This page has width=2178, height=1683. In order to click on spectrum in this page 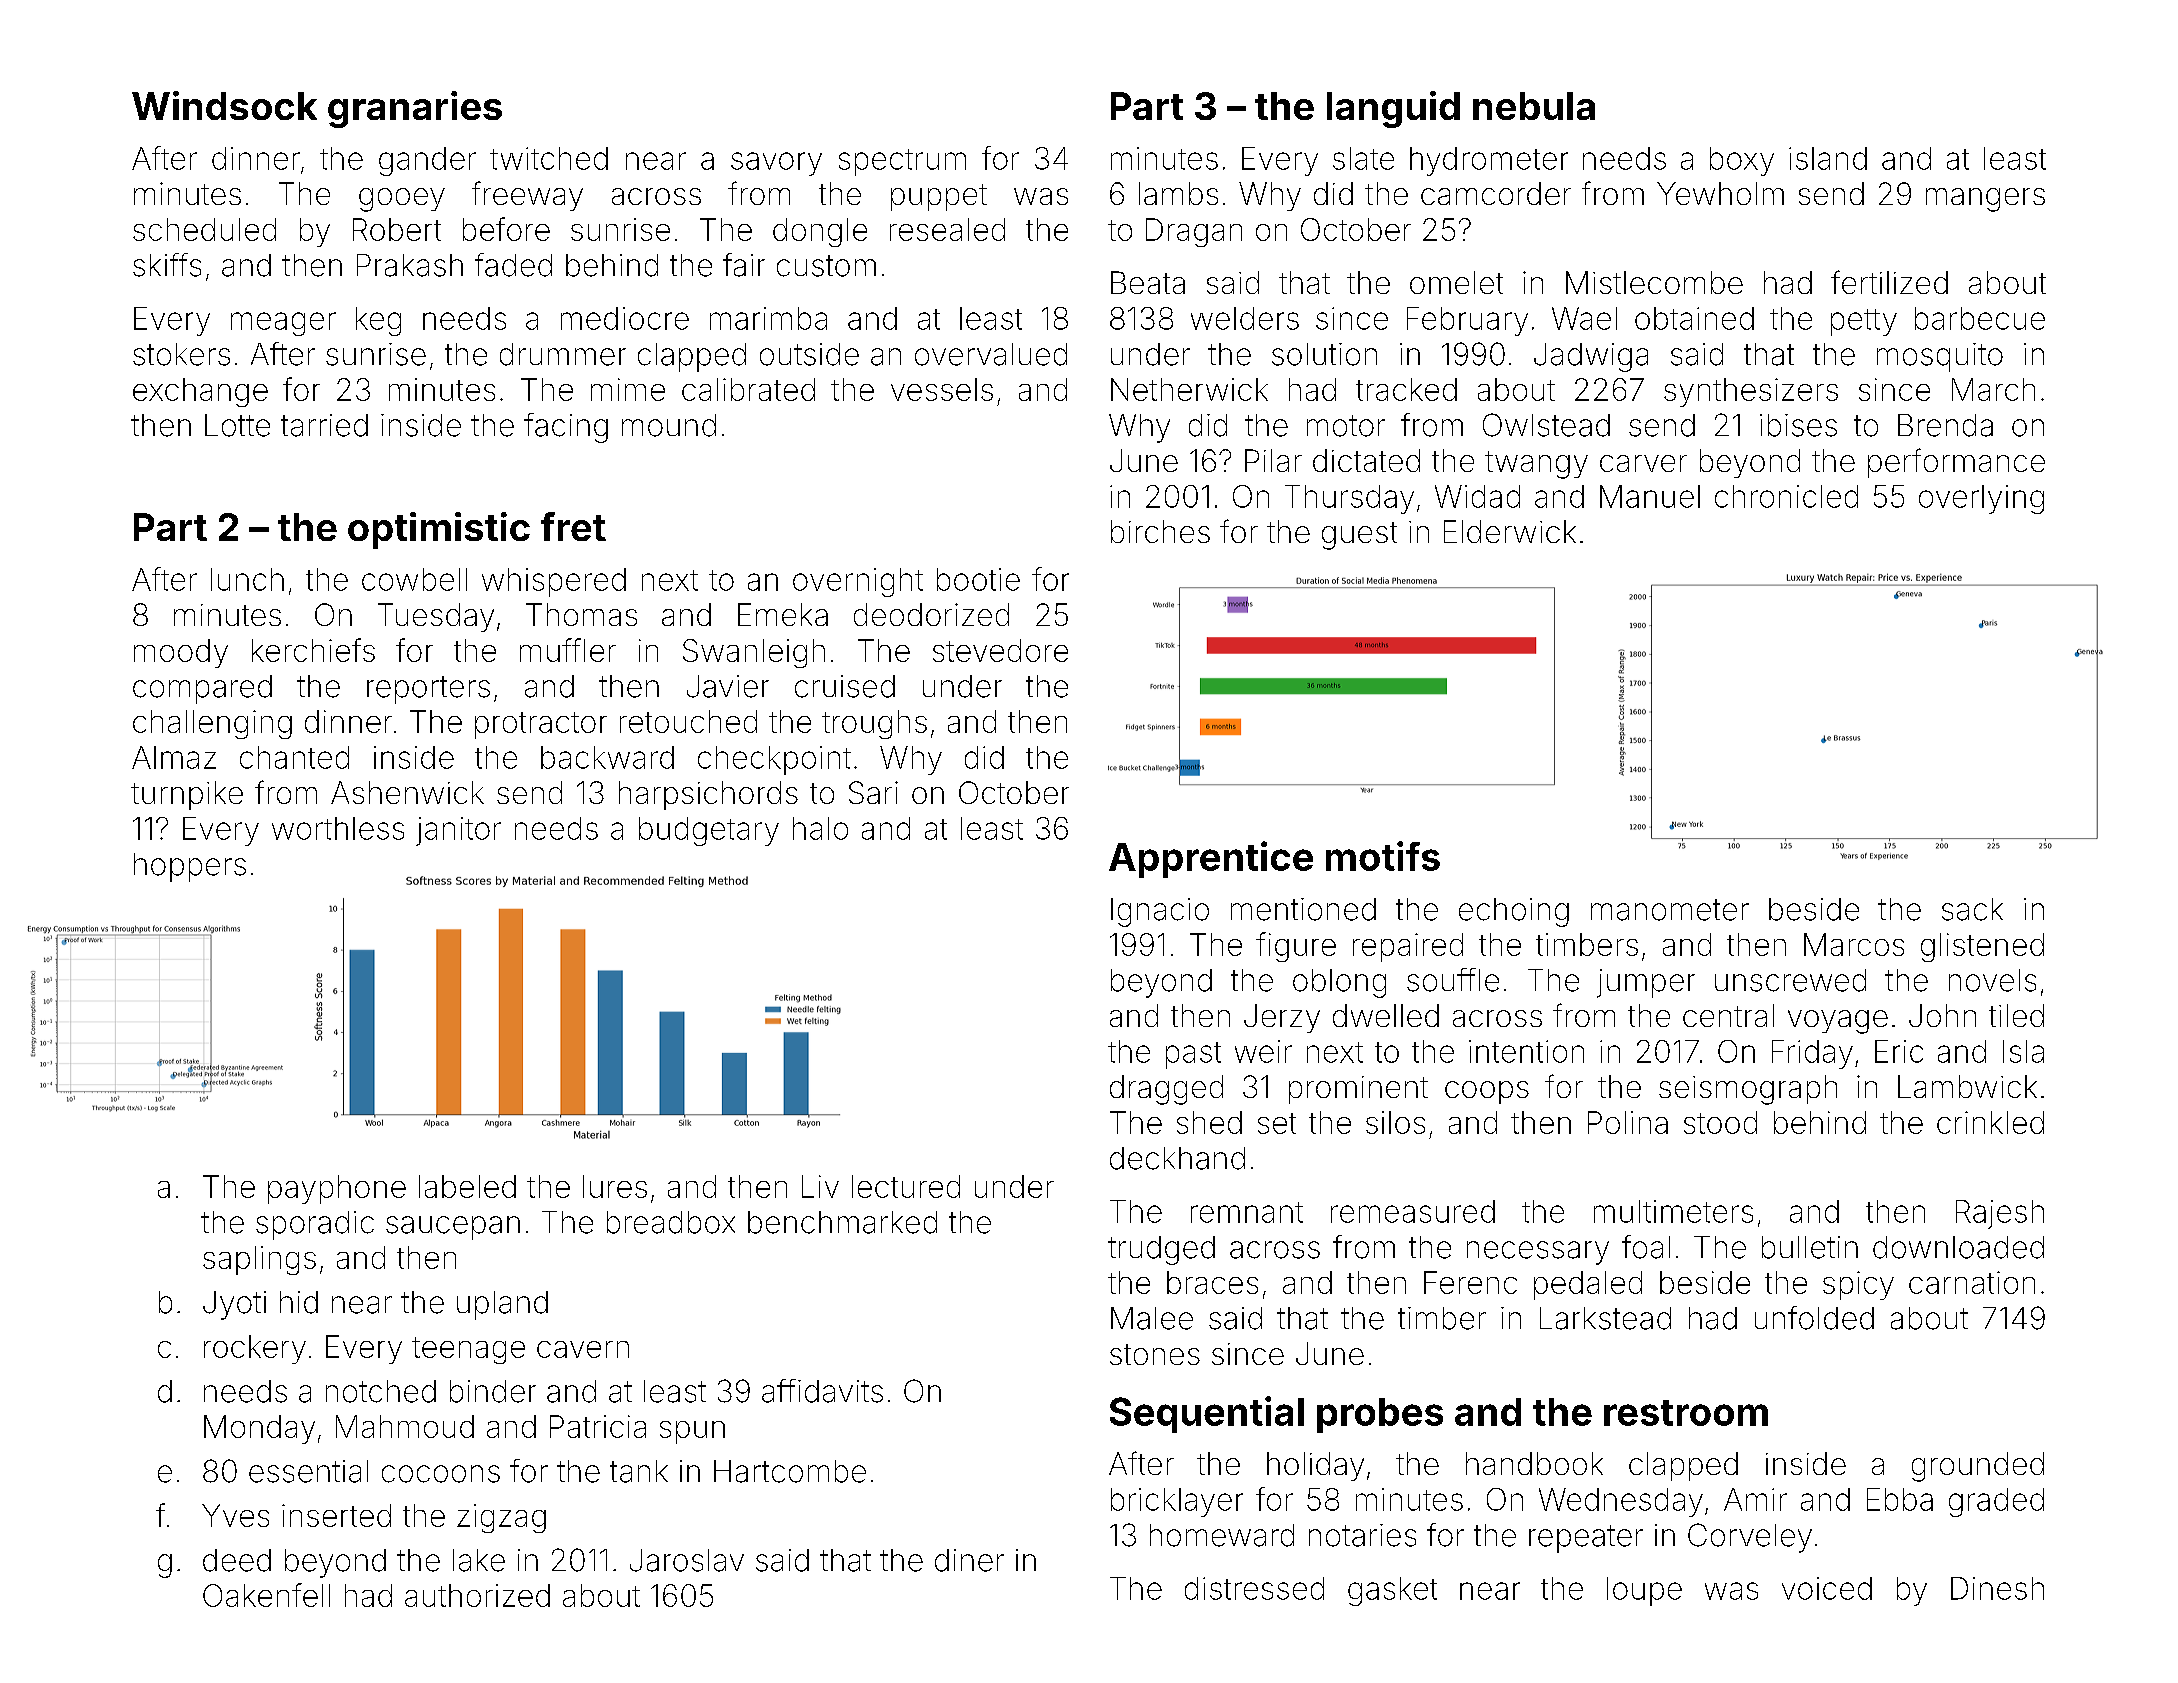, I will do `click(902, 162)`.
